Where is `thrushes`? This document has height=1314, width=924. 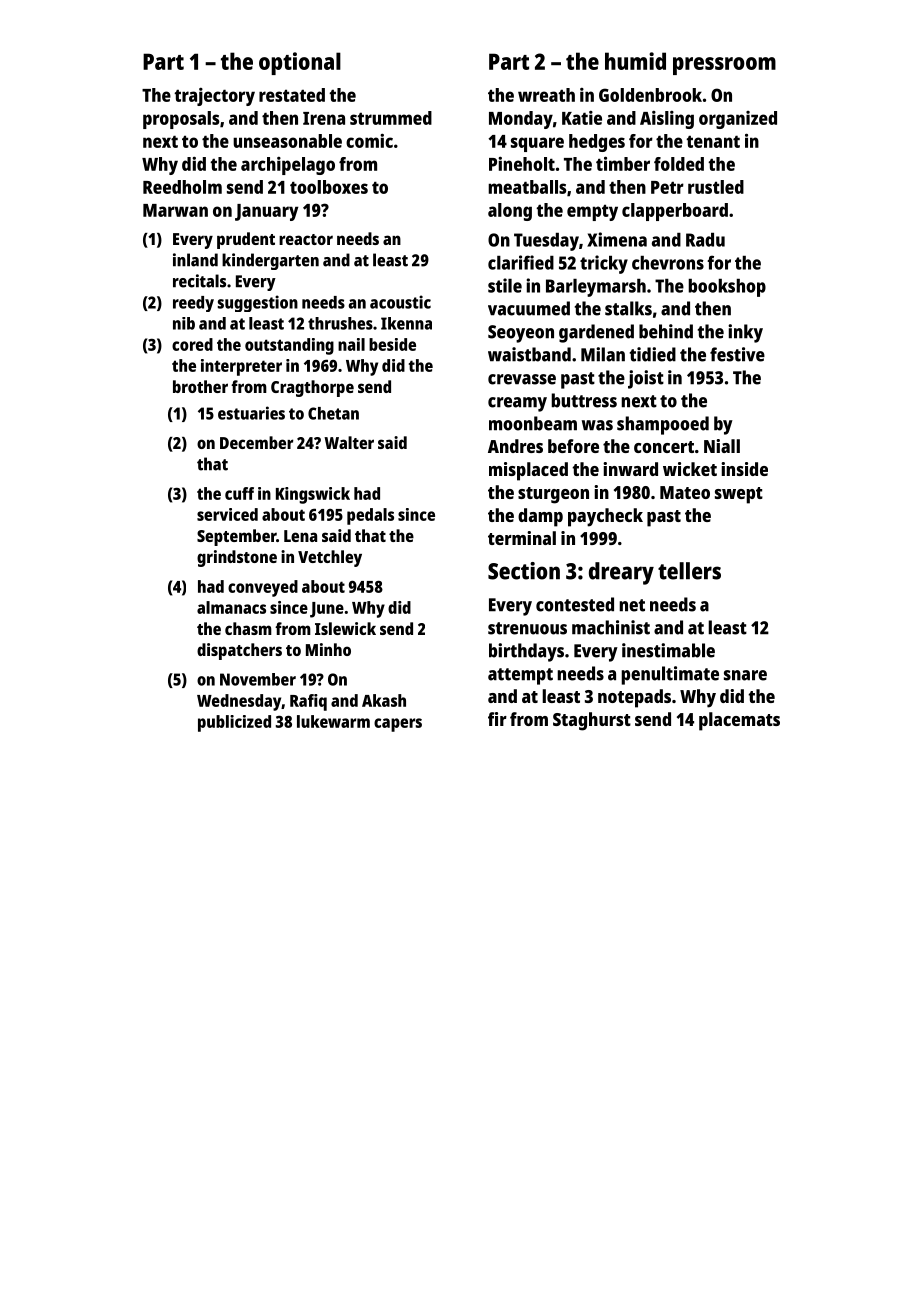
thrushes is located at coordinates (340, 323).
